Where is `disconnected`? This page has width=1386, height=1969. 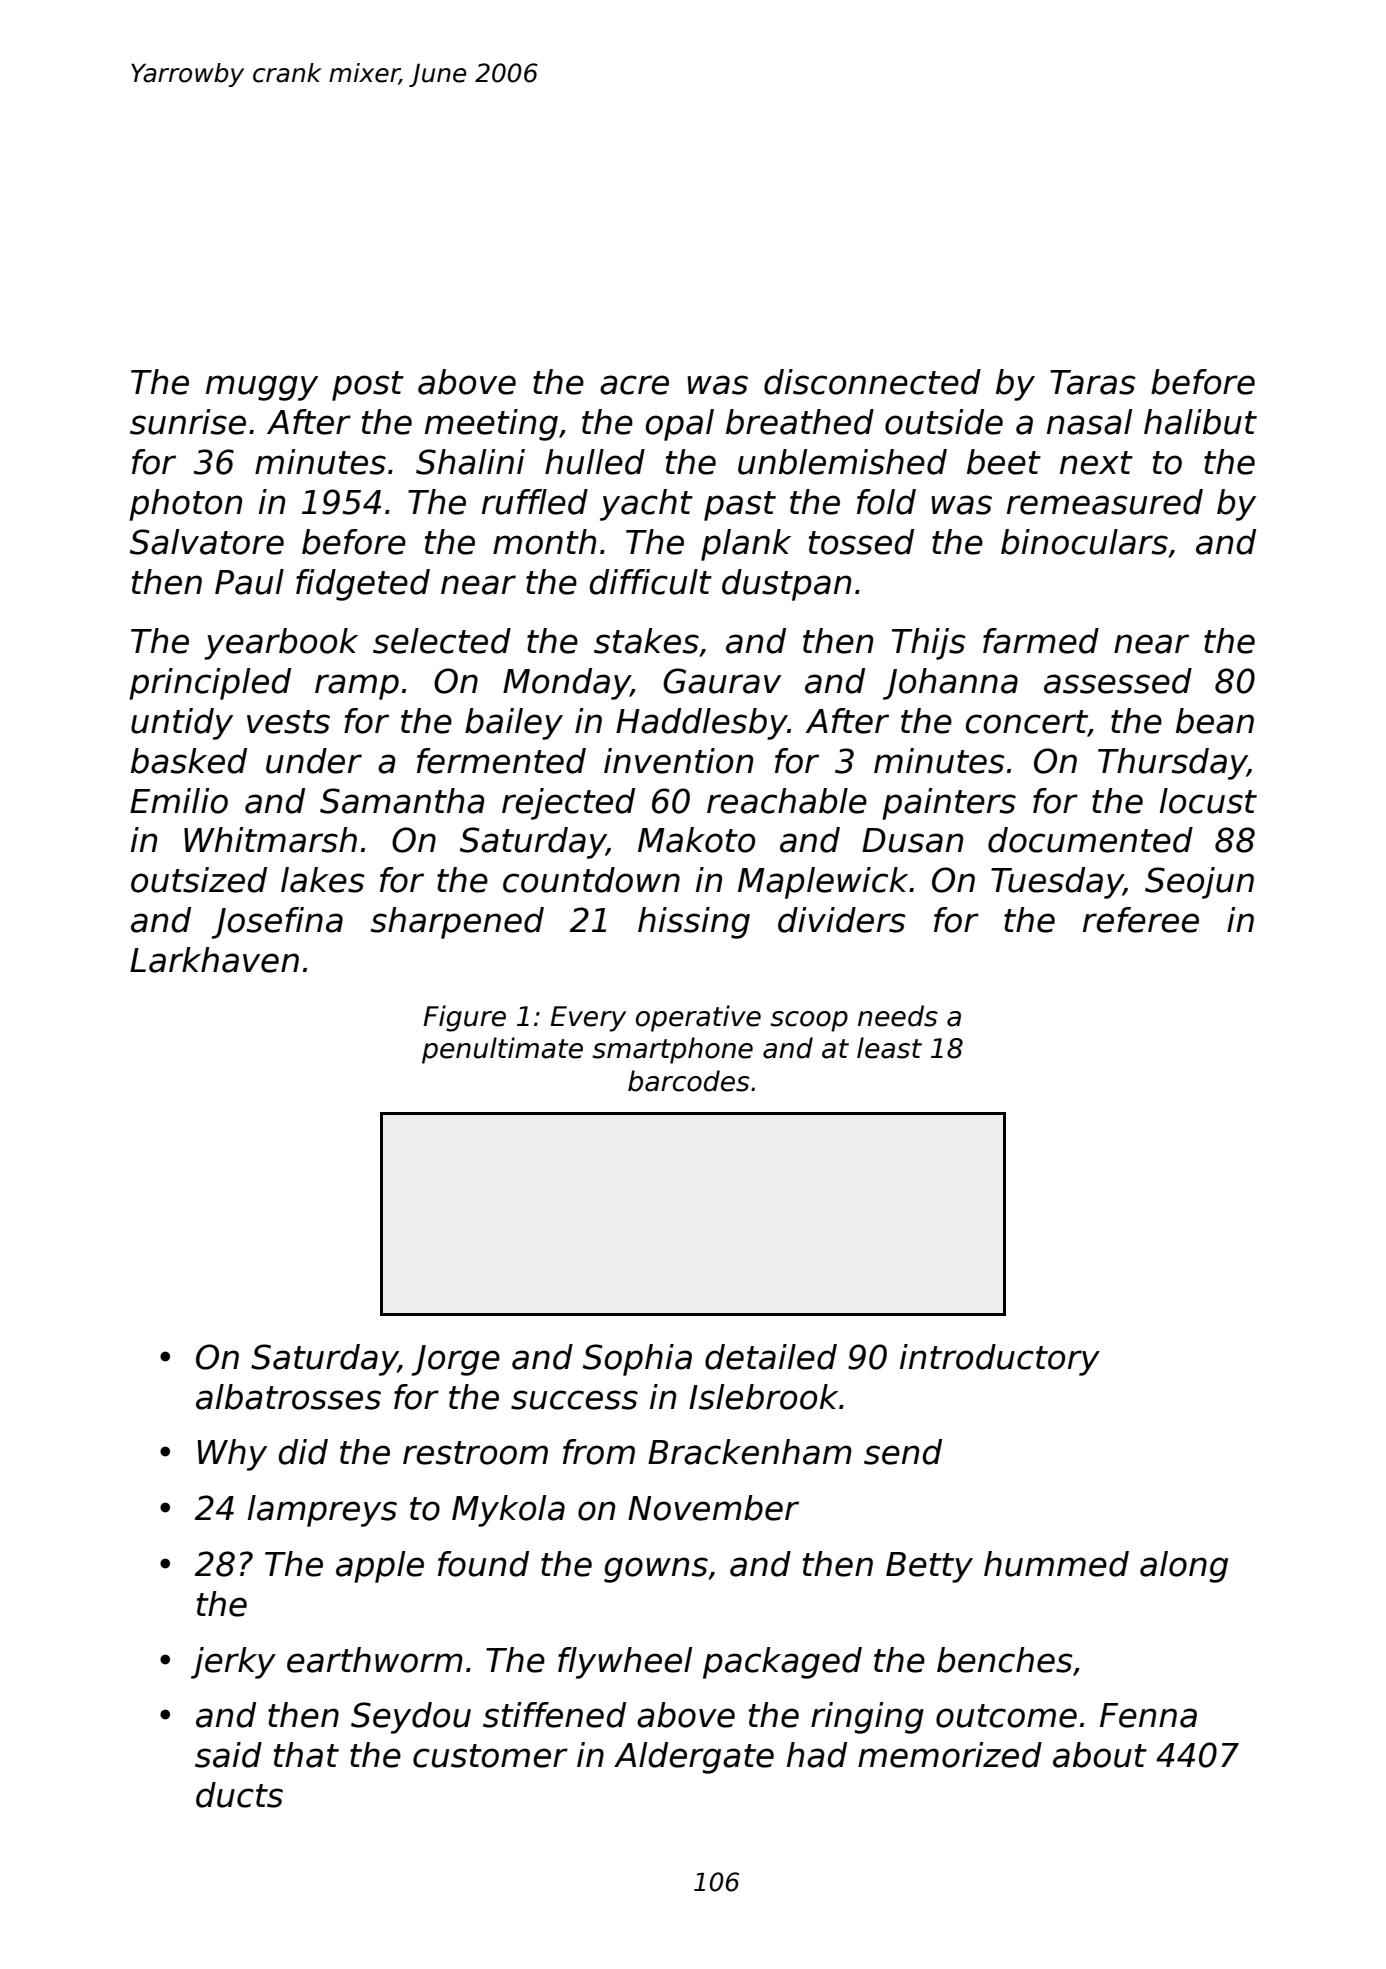
disconnected is located at coordinates (872, 382).
